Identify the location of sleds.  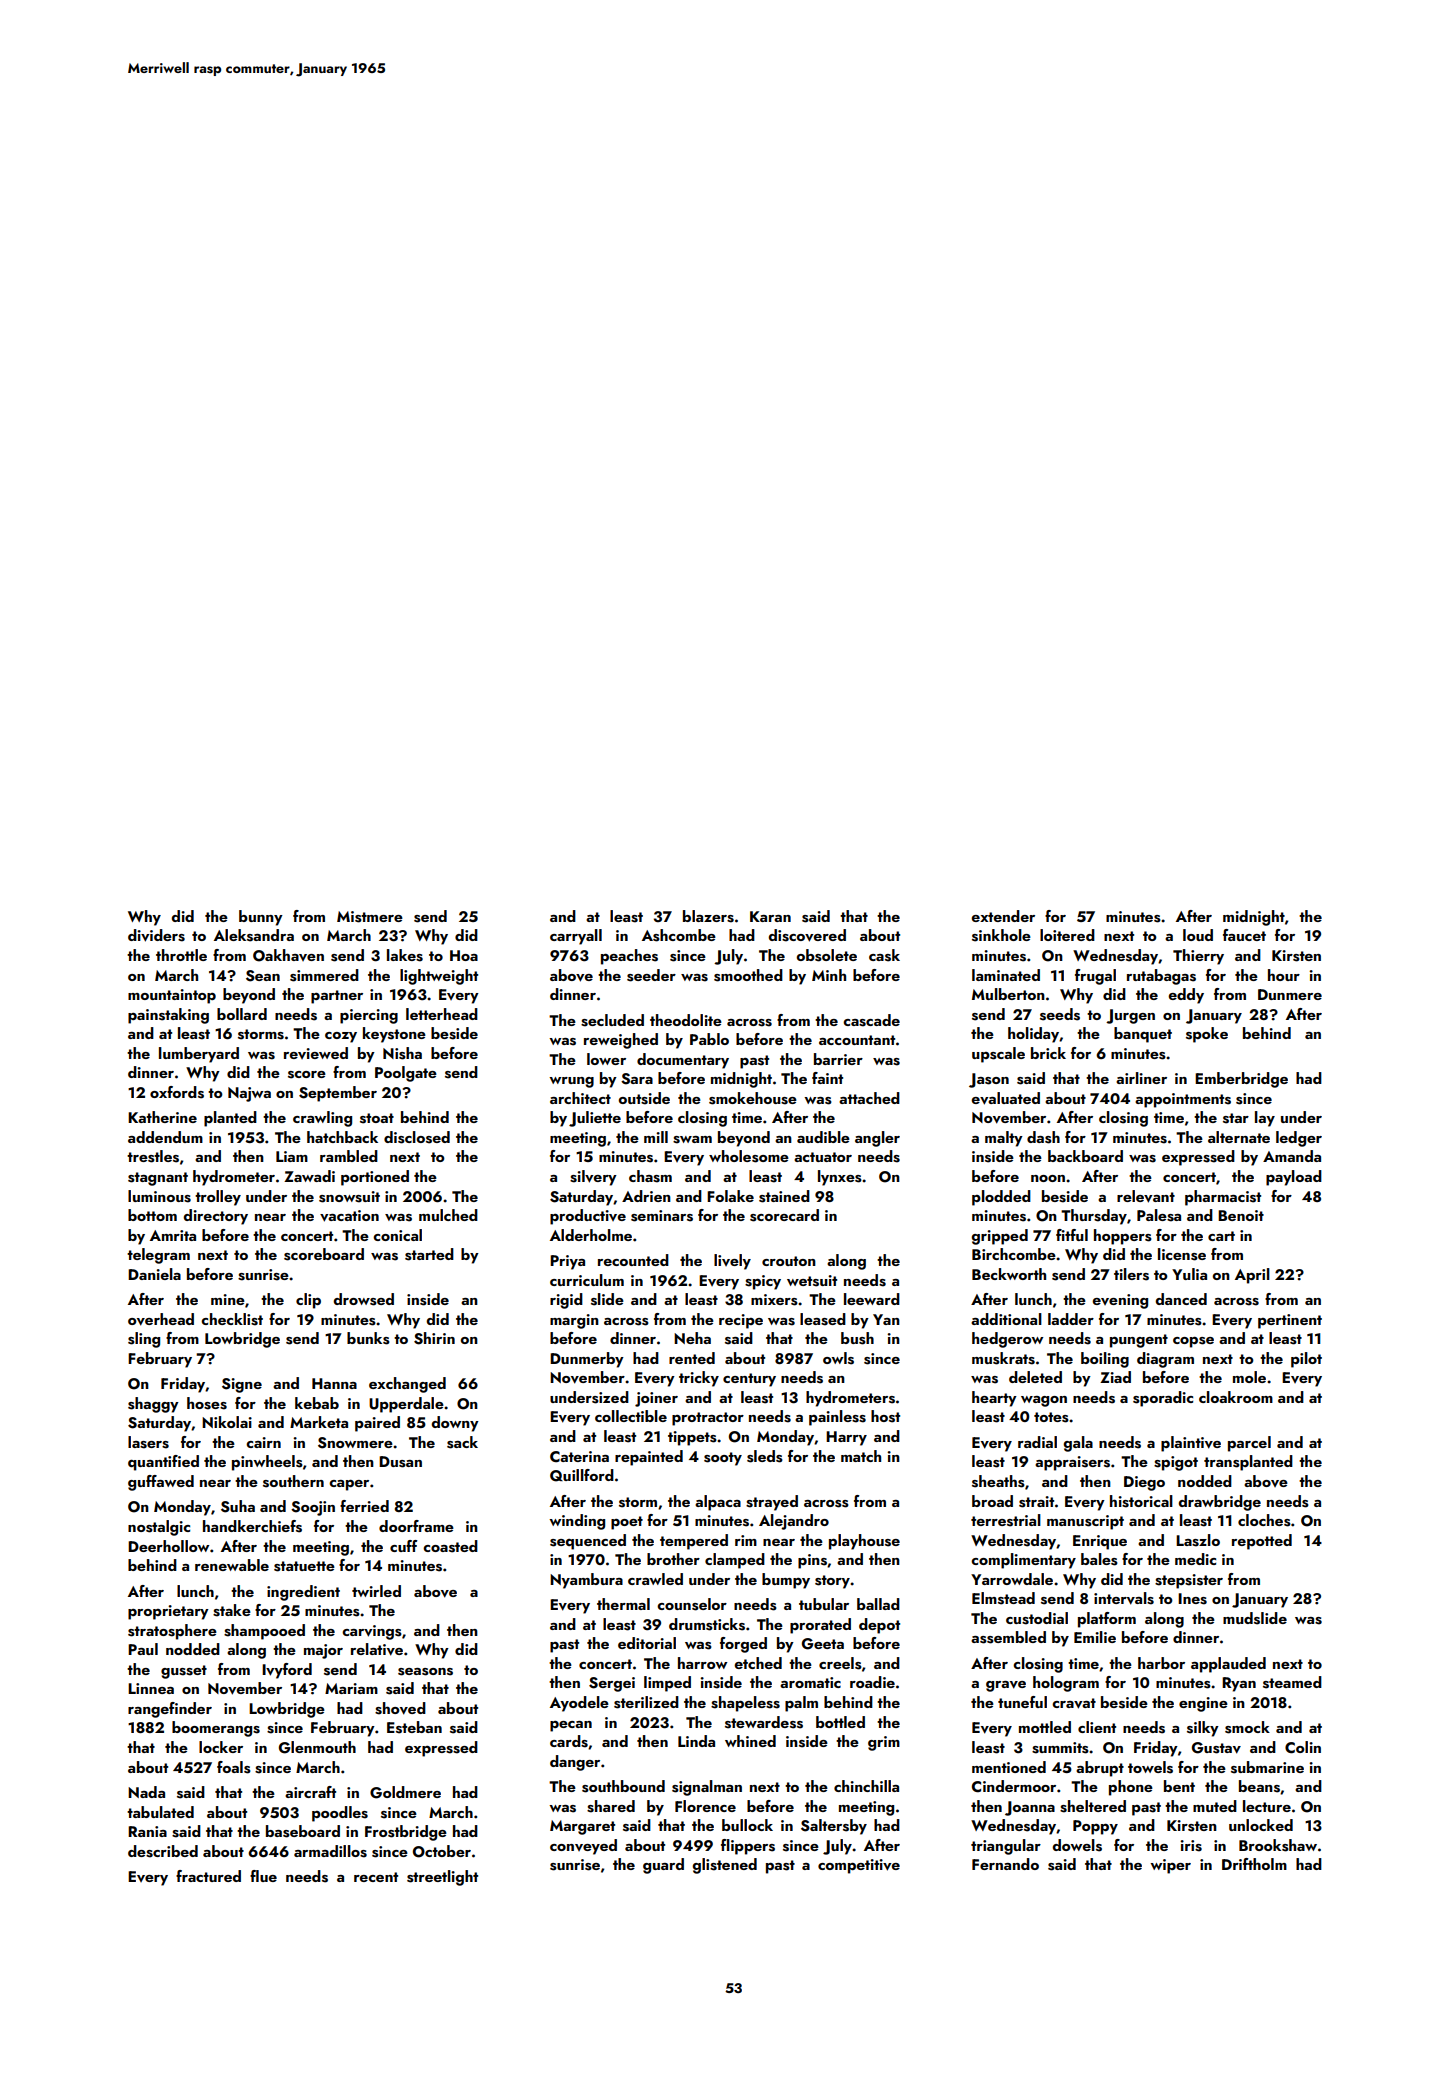
(765, 1456).
